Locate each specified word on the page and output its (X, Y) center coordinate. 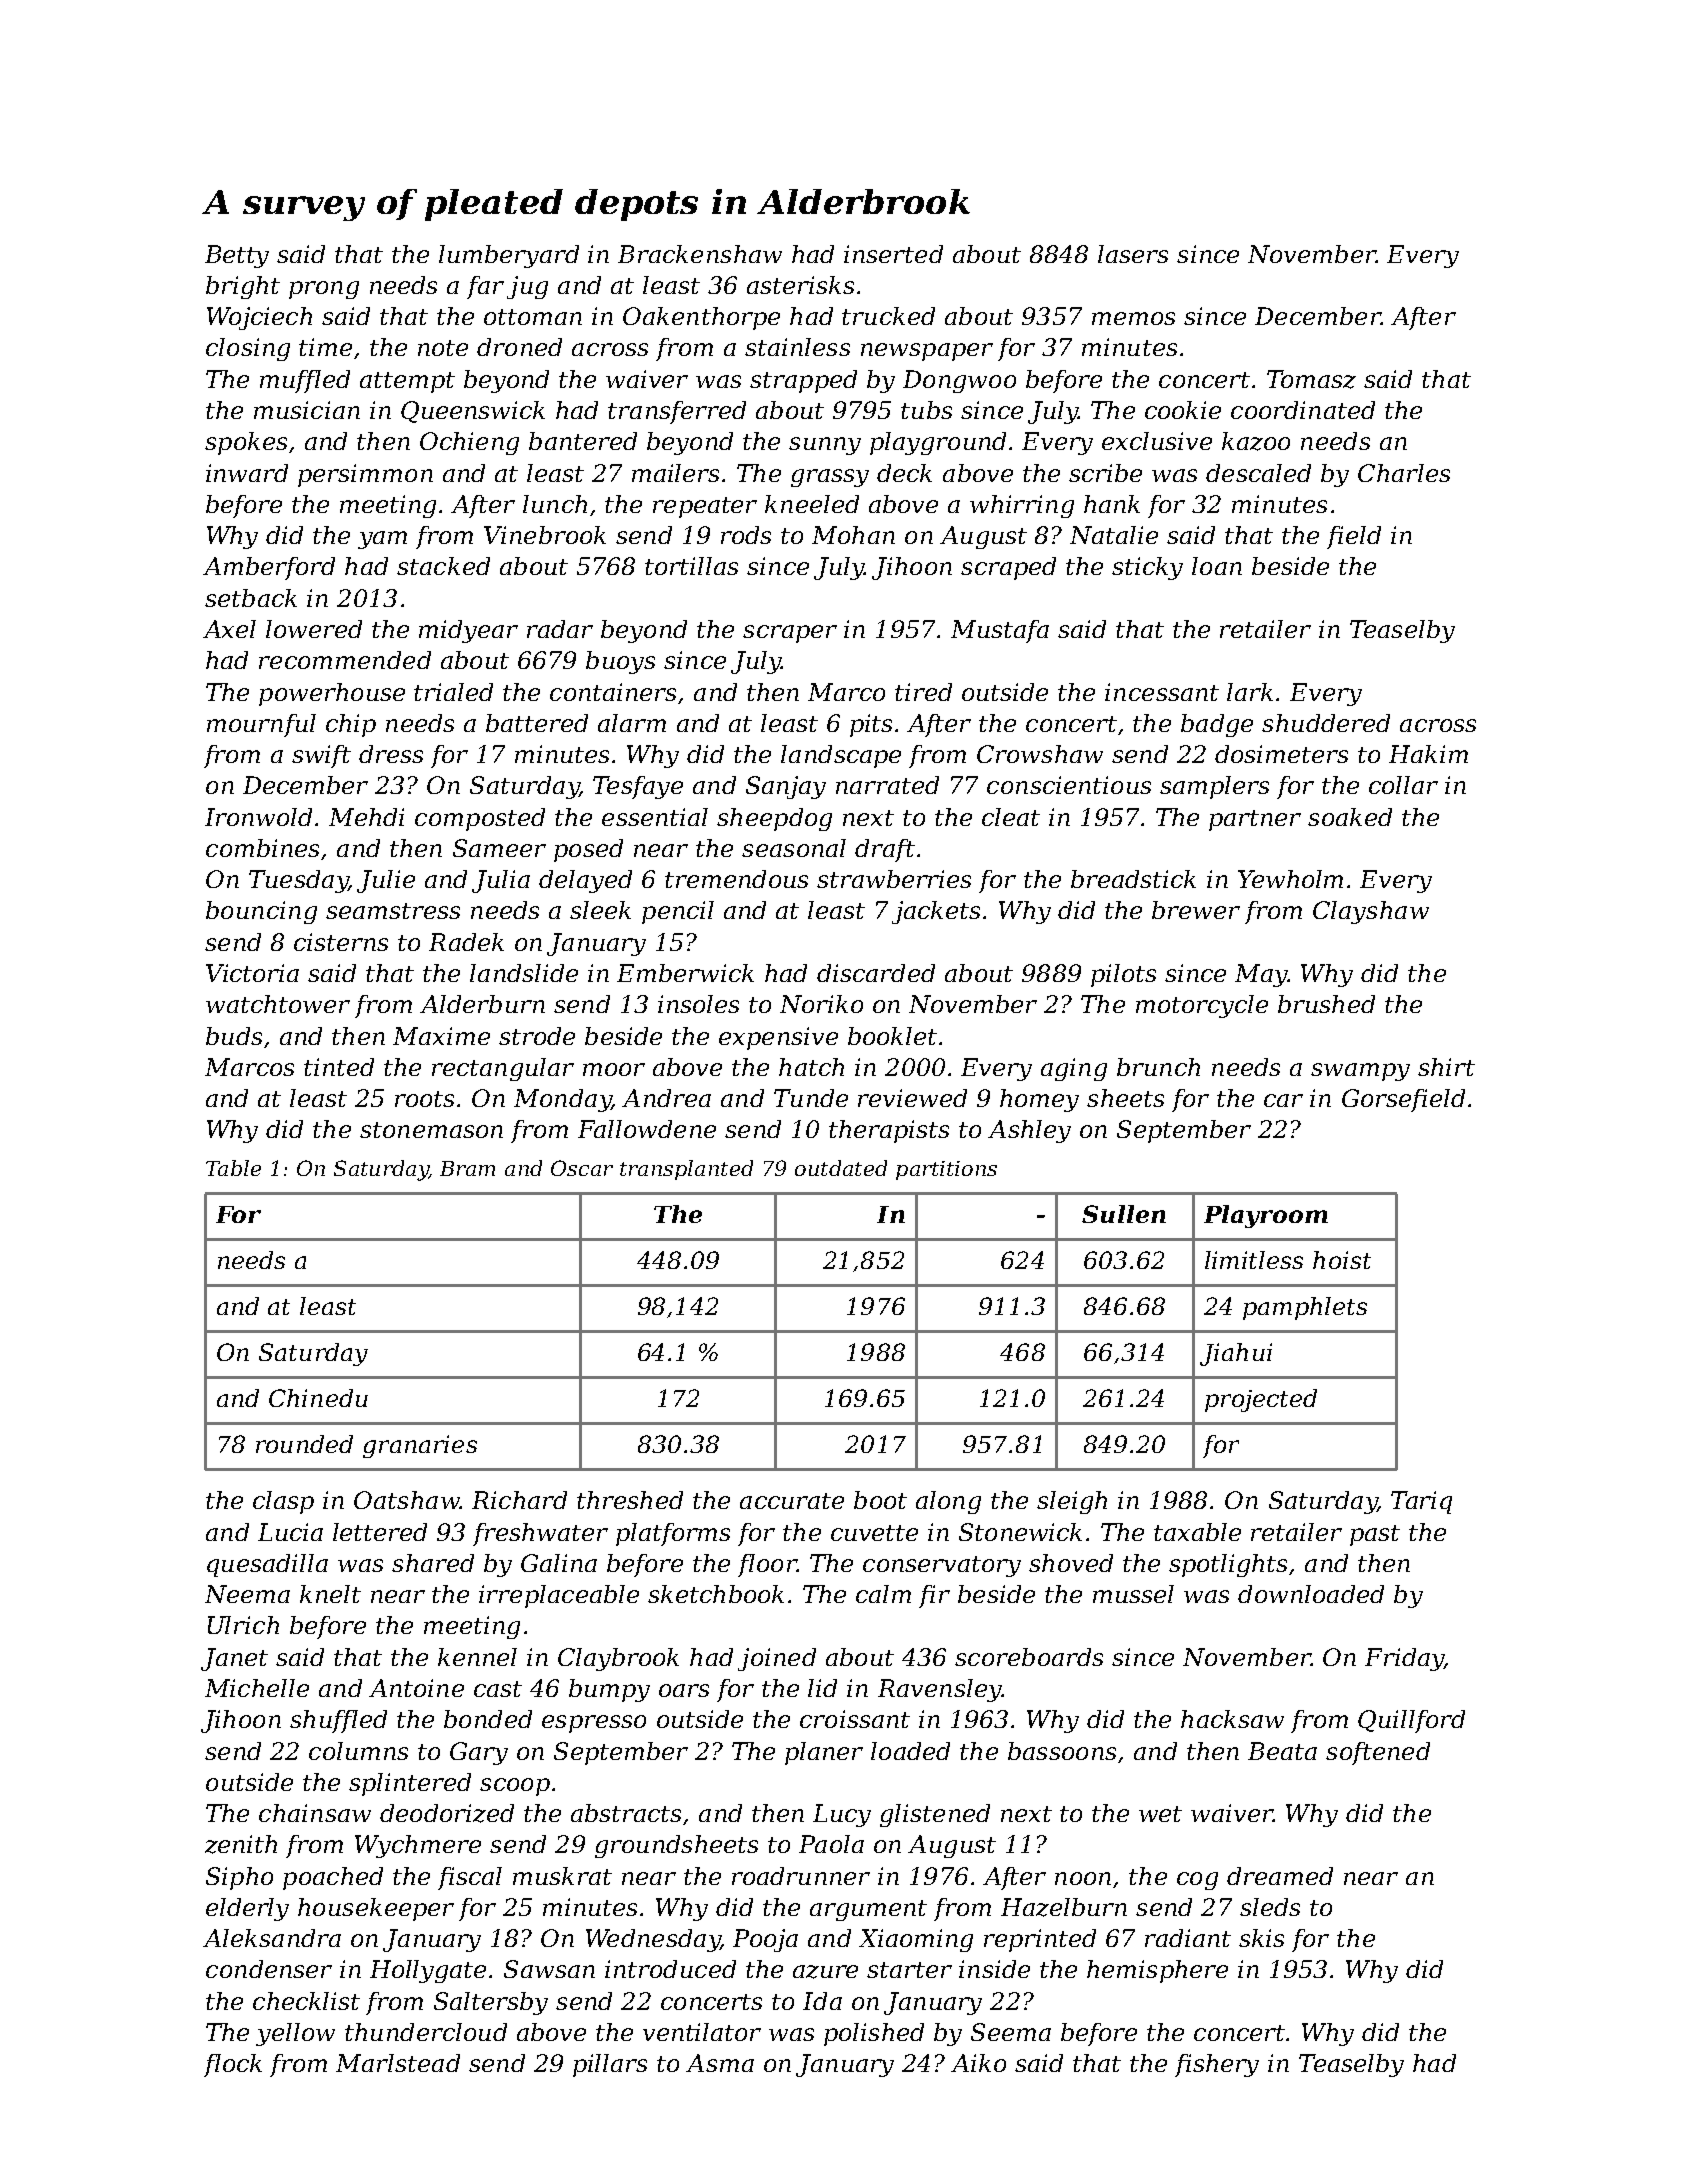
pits (871, 725)
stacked (443, 566)
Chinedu (318, 1398)
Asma (720, 2063)
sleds (1270, 1907)
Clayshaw (1371, 912)
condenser (269, 1969)
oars (684, 1690)
